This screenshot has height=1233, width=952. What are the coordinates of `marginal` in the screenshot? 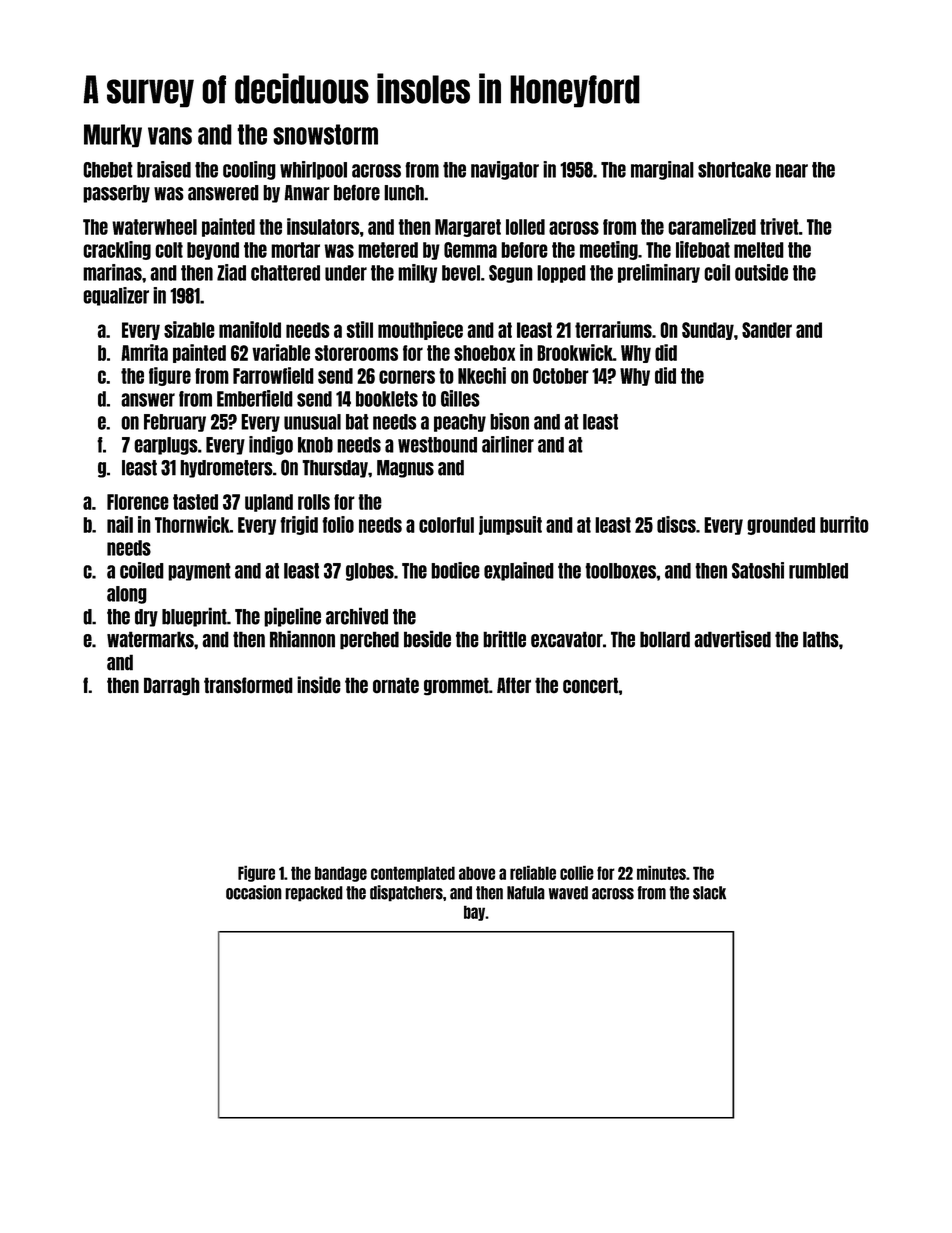 It's located at (662, 170).
